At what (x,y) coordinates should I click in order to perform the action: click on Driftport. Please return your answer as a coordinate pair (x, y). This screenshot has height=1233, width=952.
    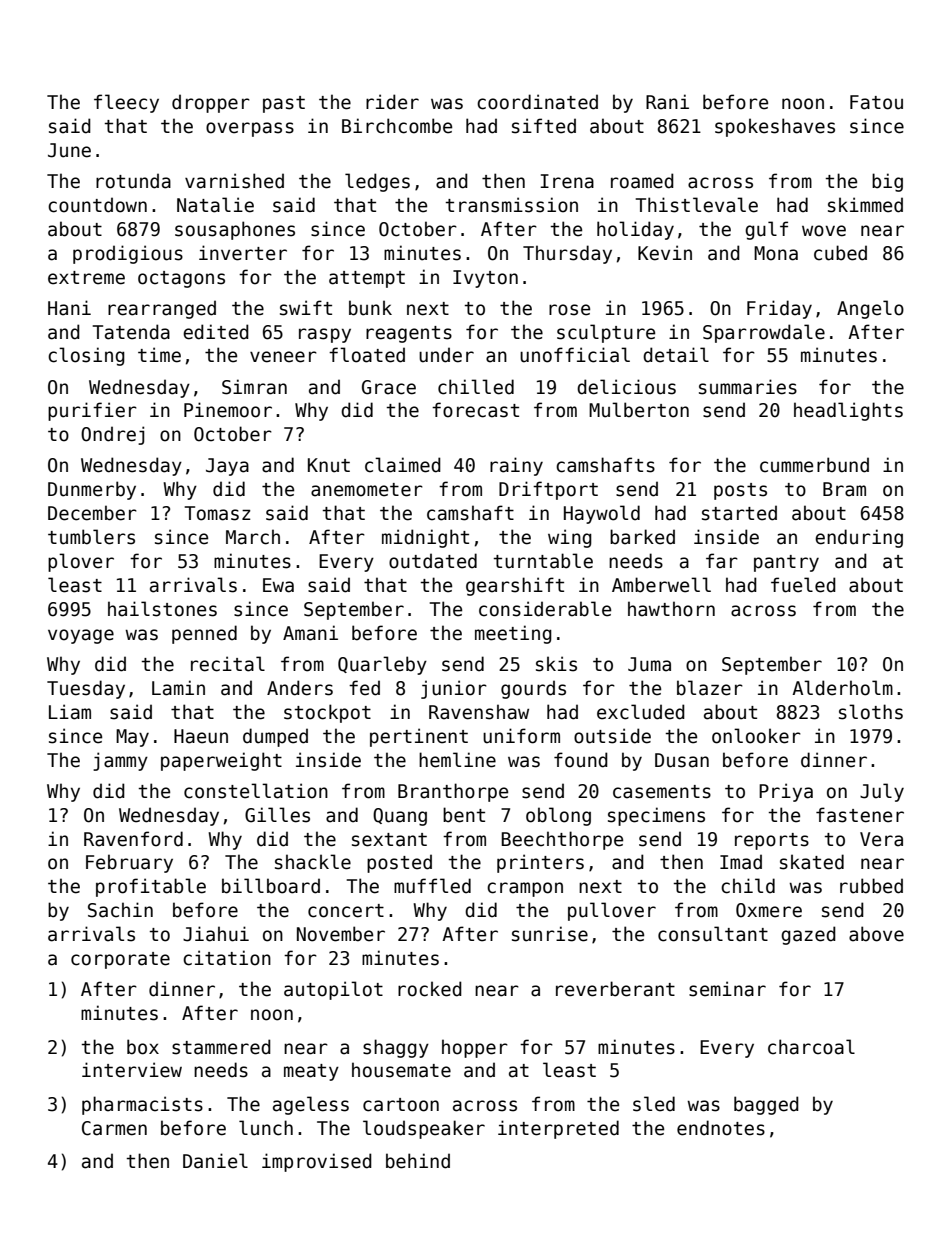
    Looking at the image, I should click on (548, 490).
